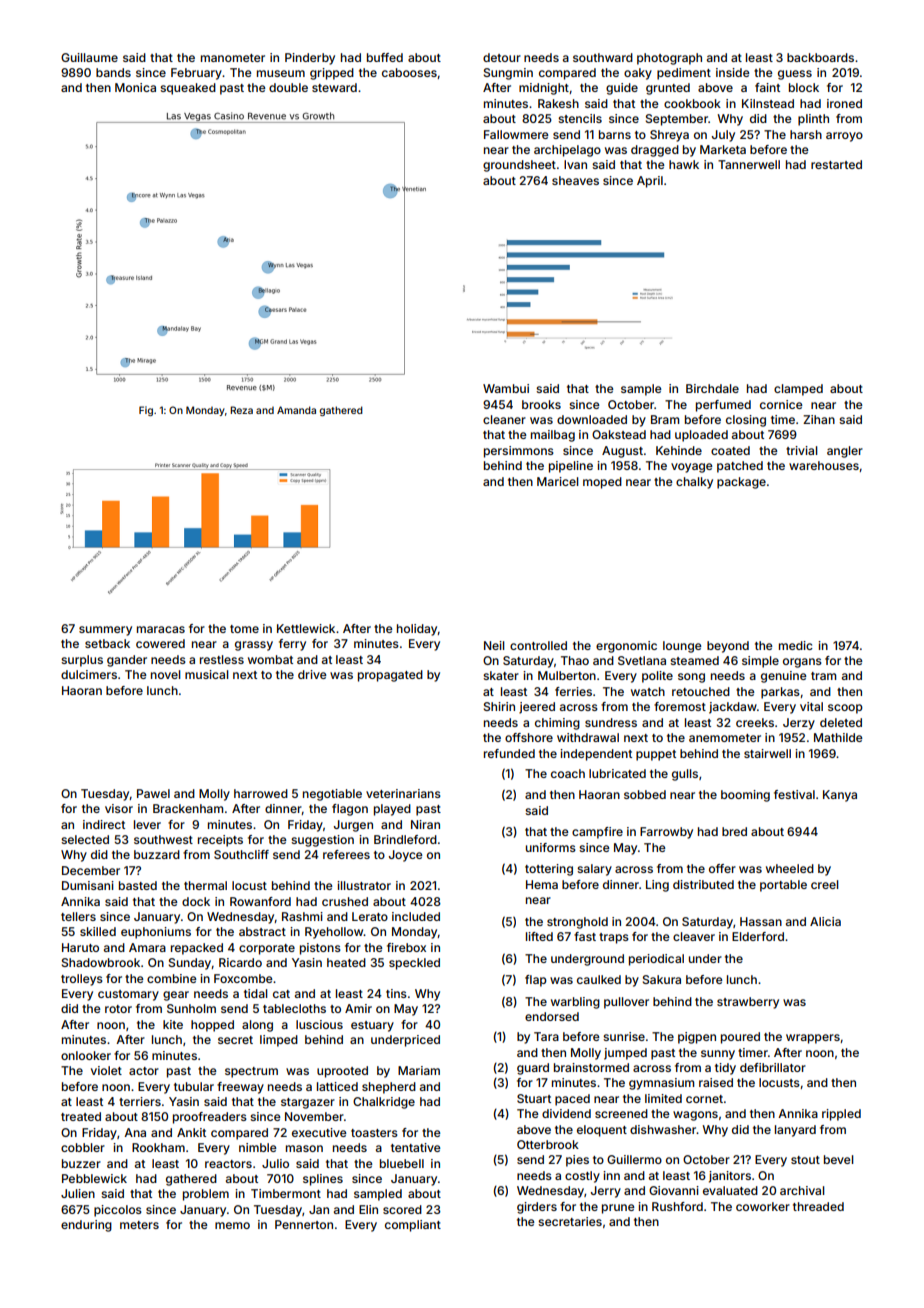 The image size is (924, 1308). I want to click on girders, so click(537, 1208).
